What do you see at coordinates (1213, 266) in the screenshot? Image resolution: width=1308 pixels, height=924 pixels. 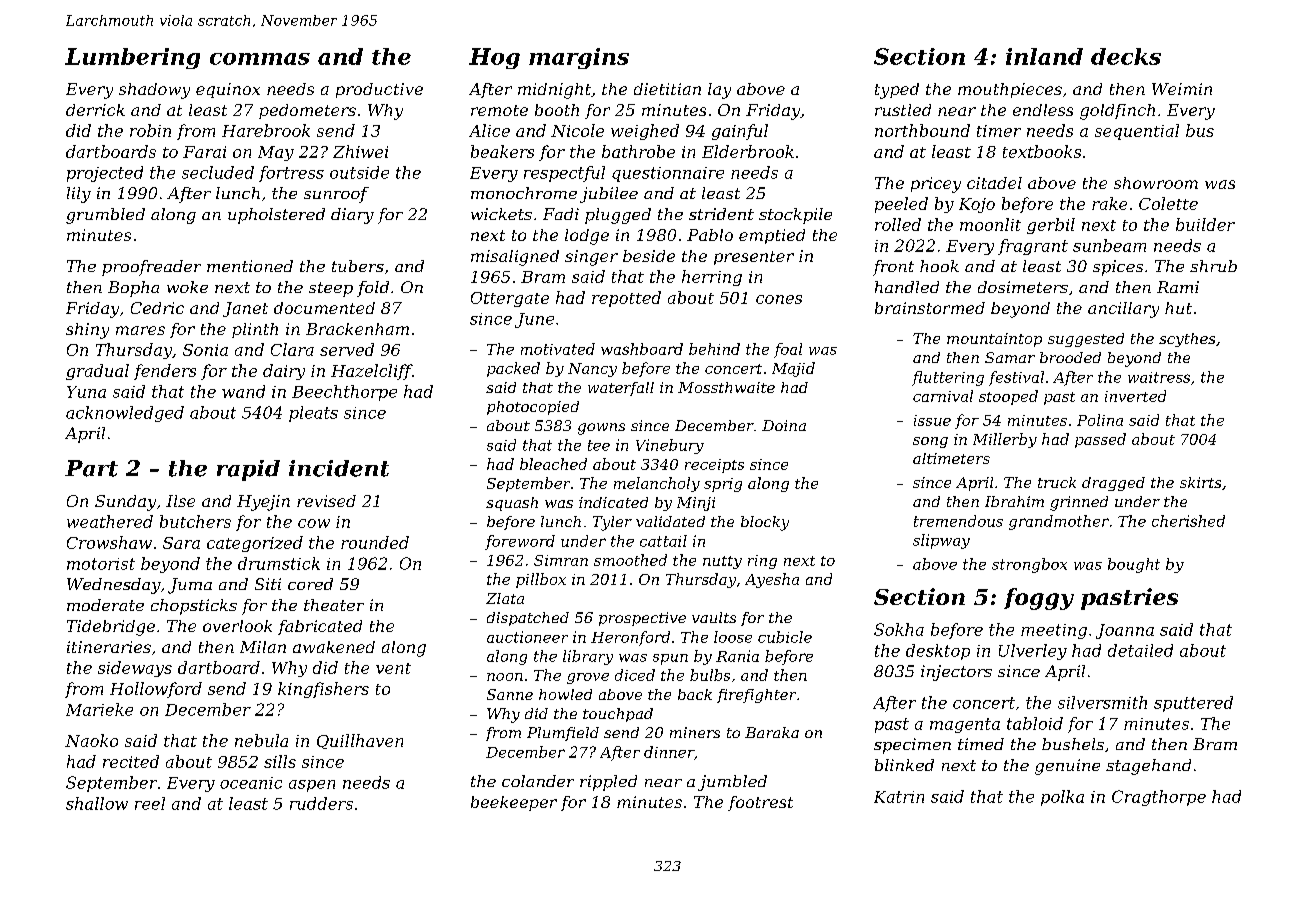 I see `shrub` at bounding box center [1213, 266].
